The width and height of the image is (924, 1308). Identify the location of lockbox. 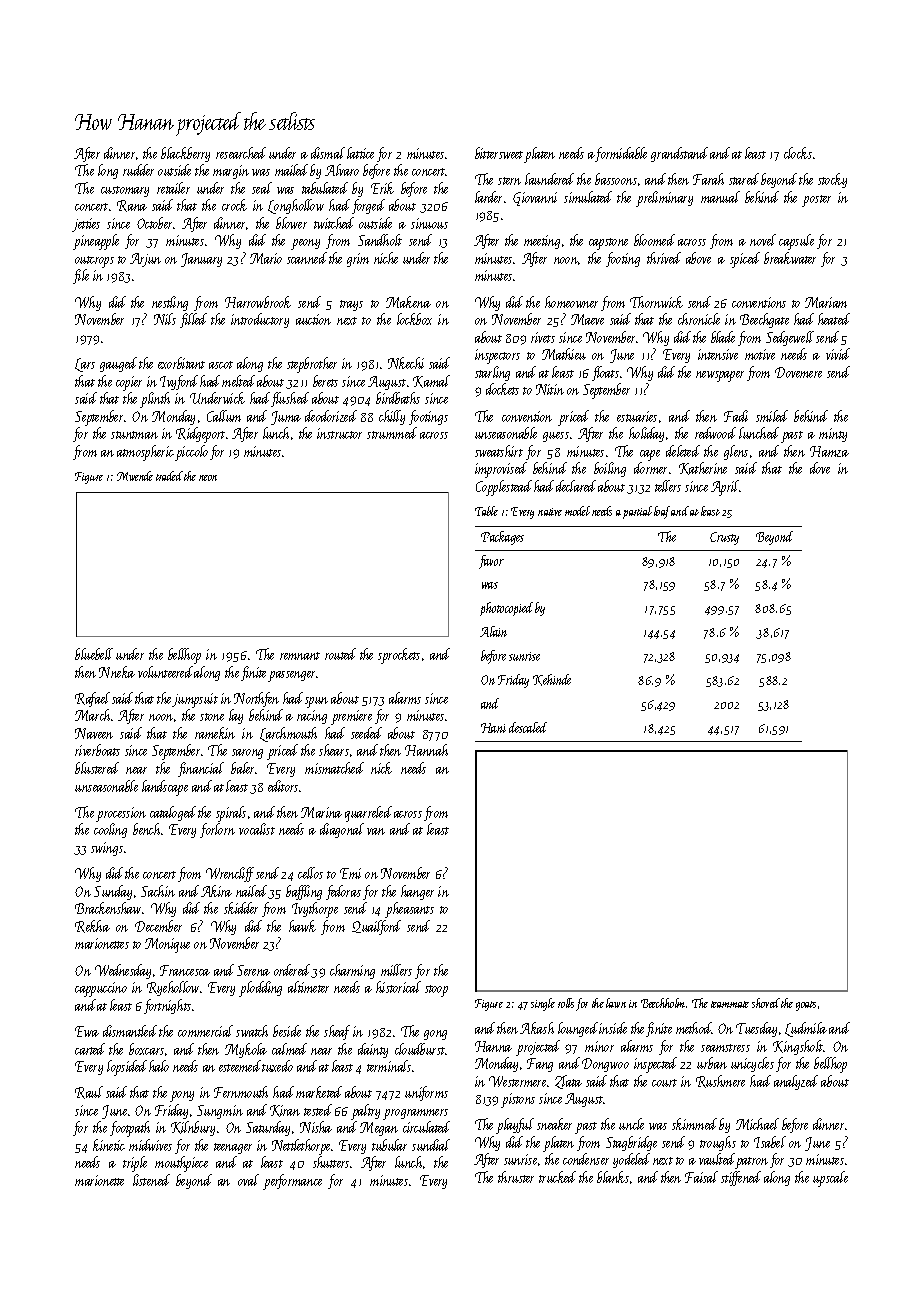
(414, 319).
